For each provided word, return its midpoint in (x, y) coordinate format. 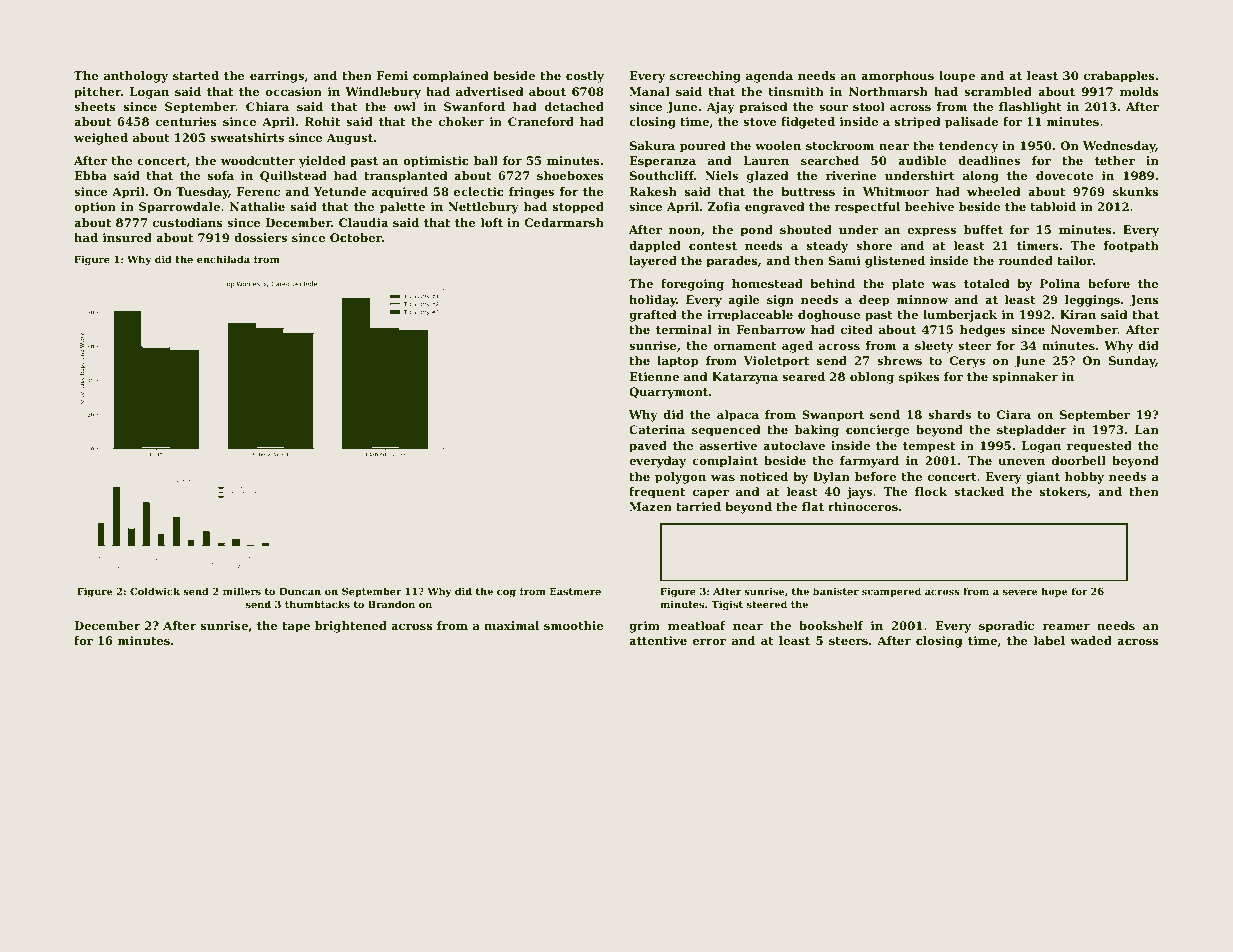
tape (296, 627)
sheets (95, 106)
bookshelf (831, 625)
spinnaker (1025, 378)
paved (648, 447)
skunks (1136, 191)
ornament (744, 346)
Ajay (721, 108)
